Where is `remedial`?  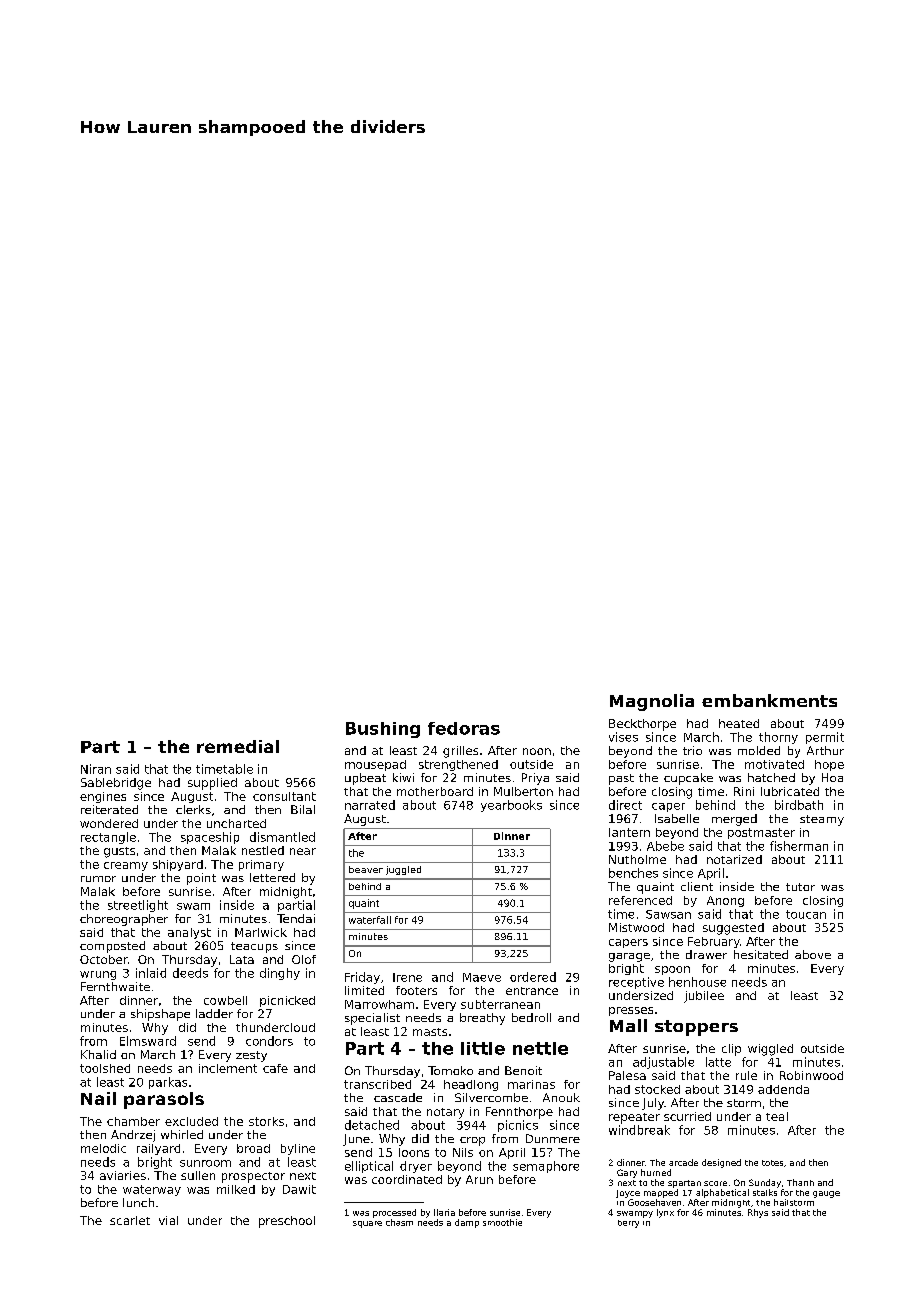
remedial is located at coordinates (238, 746).
